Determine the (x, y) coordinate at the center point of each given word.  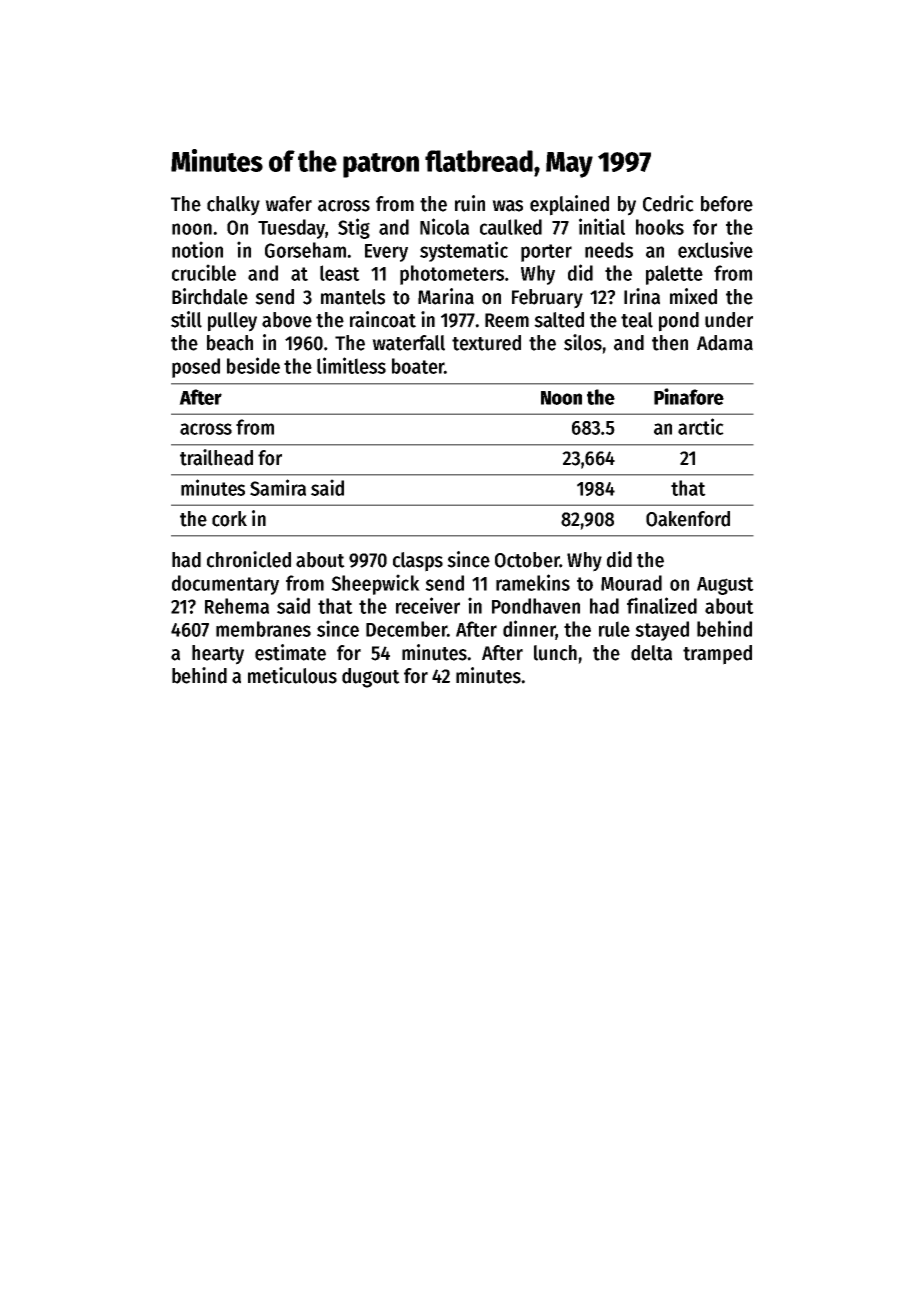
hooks (660, 227)
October (527, 560)
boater (418, 366)
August (725, 586)
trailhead (216, 457)
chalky (233, 206)
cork (229, 519)
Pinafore (689, 396)
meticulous (292, 675)
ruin (470, 203)
